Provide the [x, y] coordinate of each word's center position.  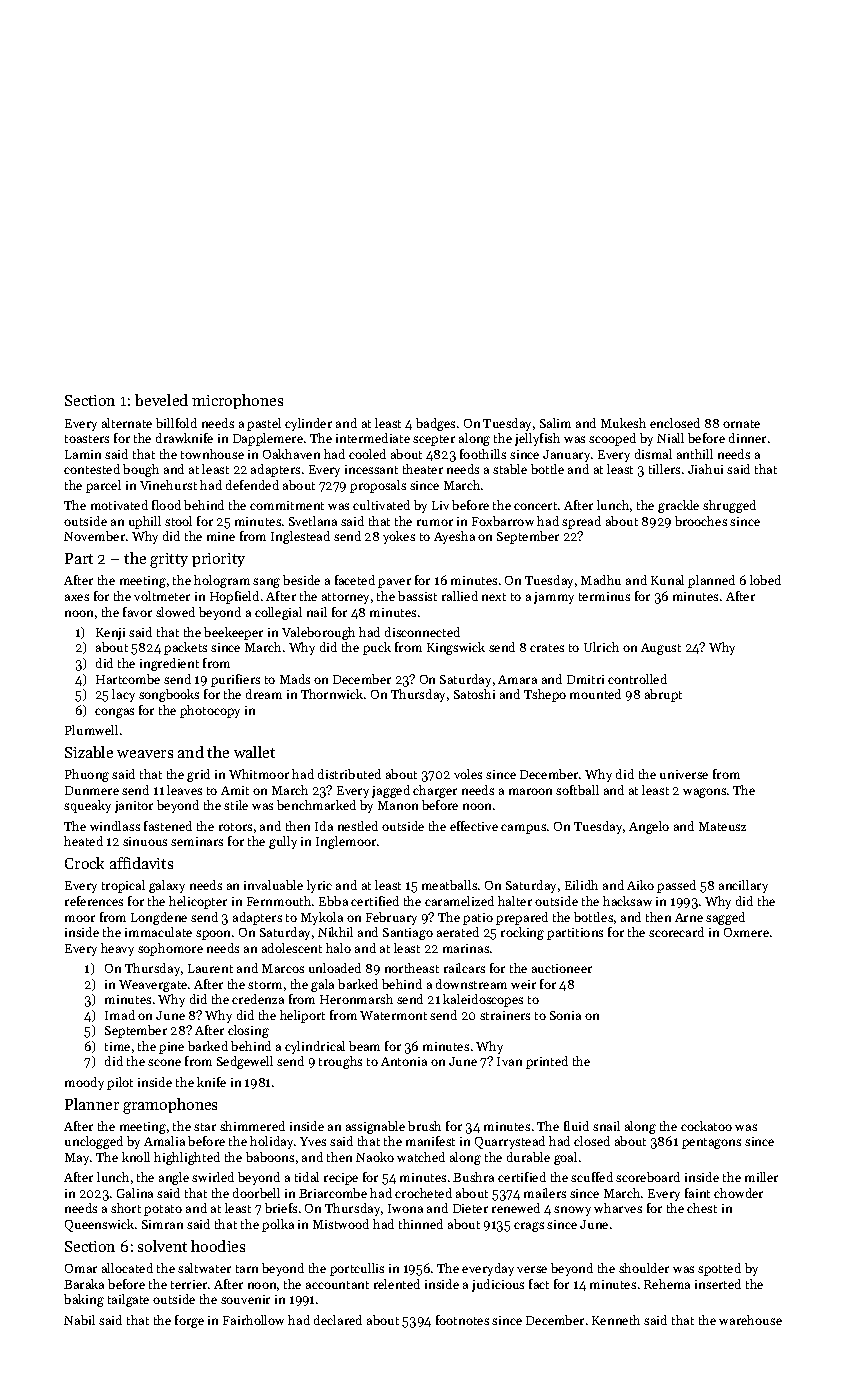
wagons [704, 793]
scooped [612, 439]
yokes [399, 537]
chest [702, 1208]
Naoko [375, 1157]
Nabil [79, 1320]
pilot [120, 1083]
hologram [222, 581]
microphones [237, 401]
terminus [604, 596]
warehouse [750, 1320]
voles [468, 774]
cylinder [308, 424]
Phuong [87, 775]
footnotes [462, 1320]
